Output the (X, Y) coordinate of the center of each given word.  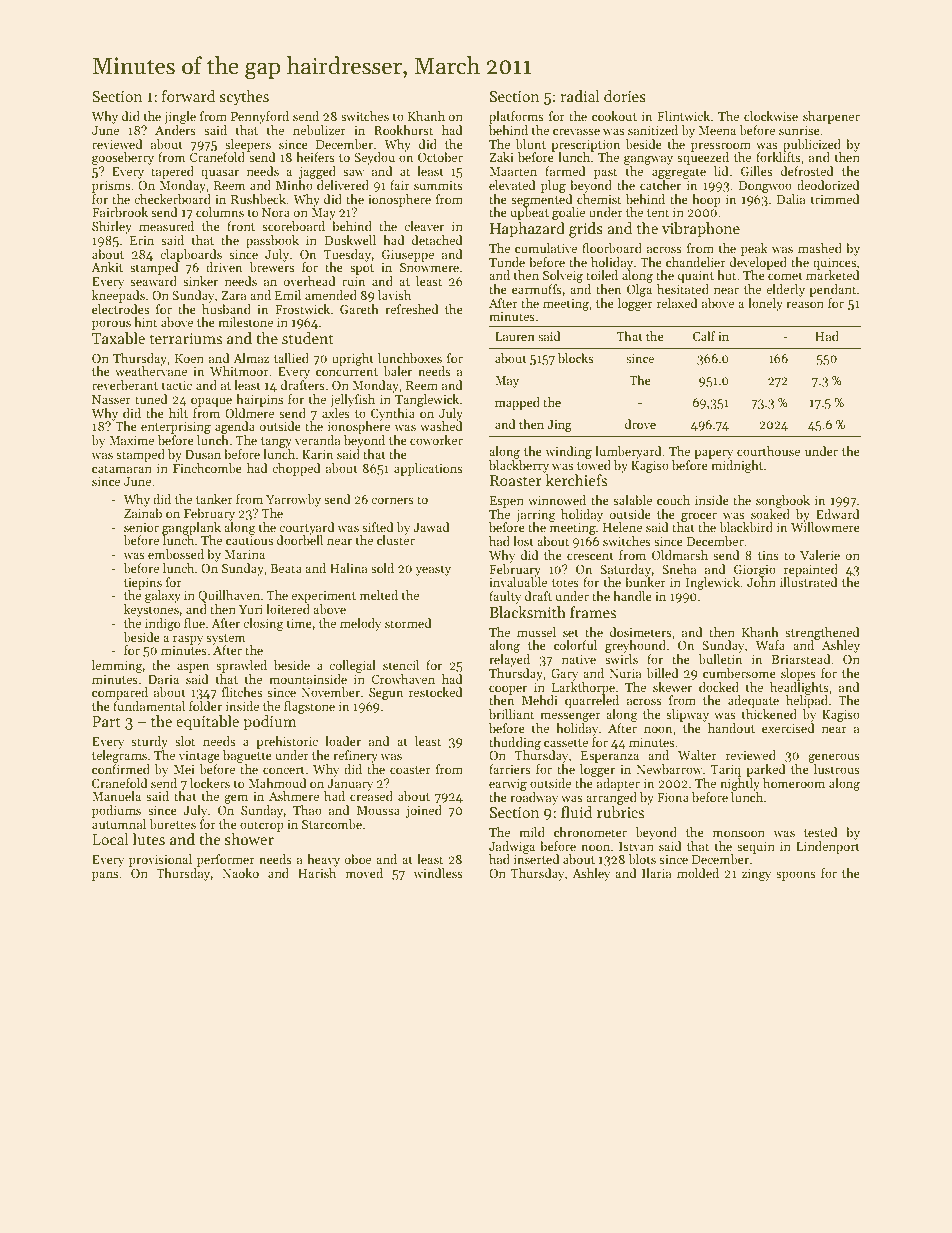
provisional (160, 860)
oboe (358, 859)
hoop (706, 200)
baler (397, 371)
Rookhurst (403, 130)
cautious (249, 540)
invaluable (518, 582)
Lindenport (828, 847)
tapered (172, 172)
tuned (151, 399)
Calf (704, 336)
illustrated (809, 582)
